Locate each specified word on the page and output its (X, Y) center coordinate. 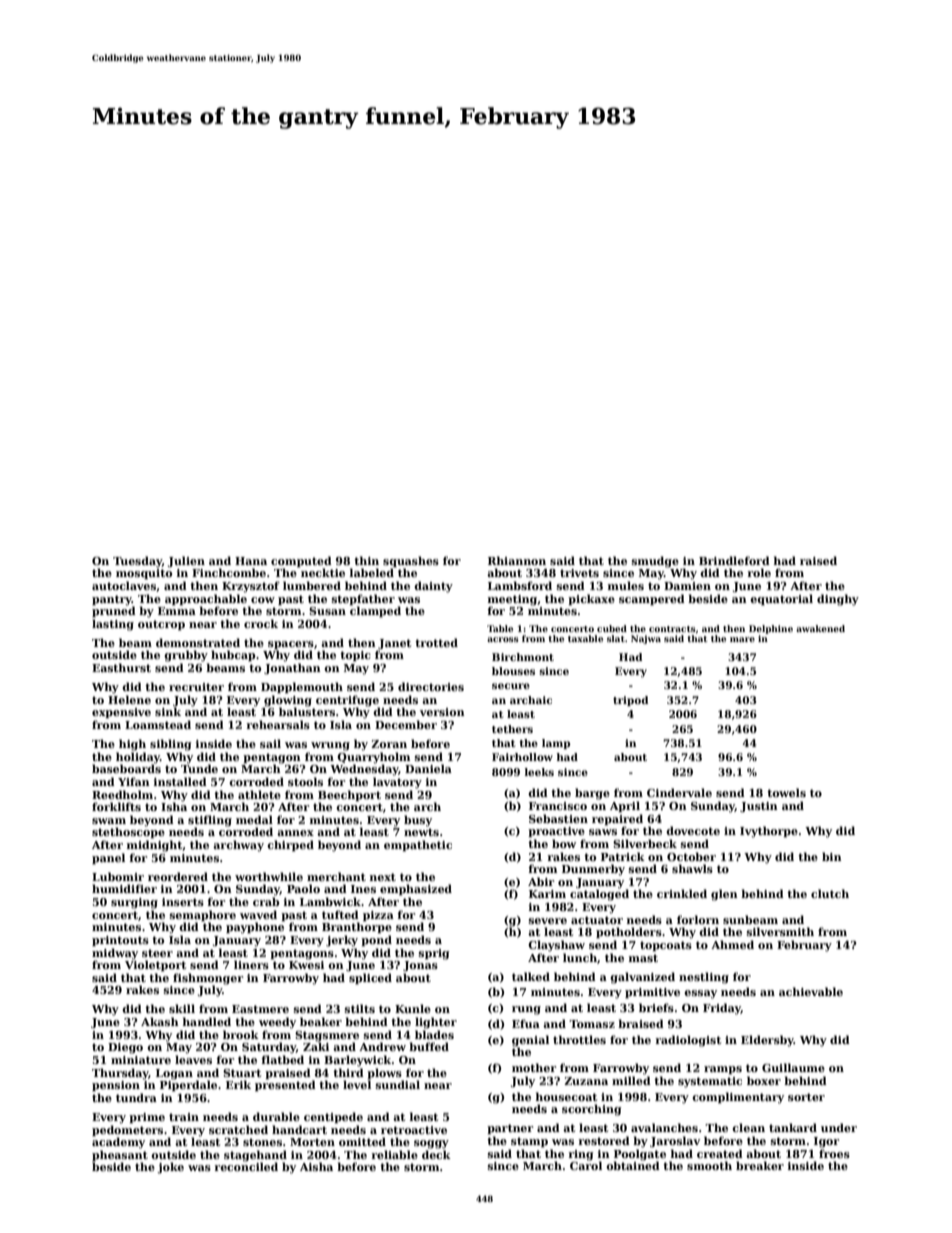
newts (421, 832)
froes (834, 1153)
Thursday (120, 1074)
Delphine (771, 629)
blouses (513, 671)
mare (742, 639)
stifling (210, 821)
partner (510, 1129)
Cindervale (679, 792)
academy (118, 1143)
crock (261, 623)
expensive (121, 713)
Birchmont (523, 657)
